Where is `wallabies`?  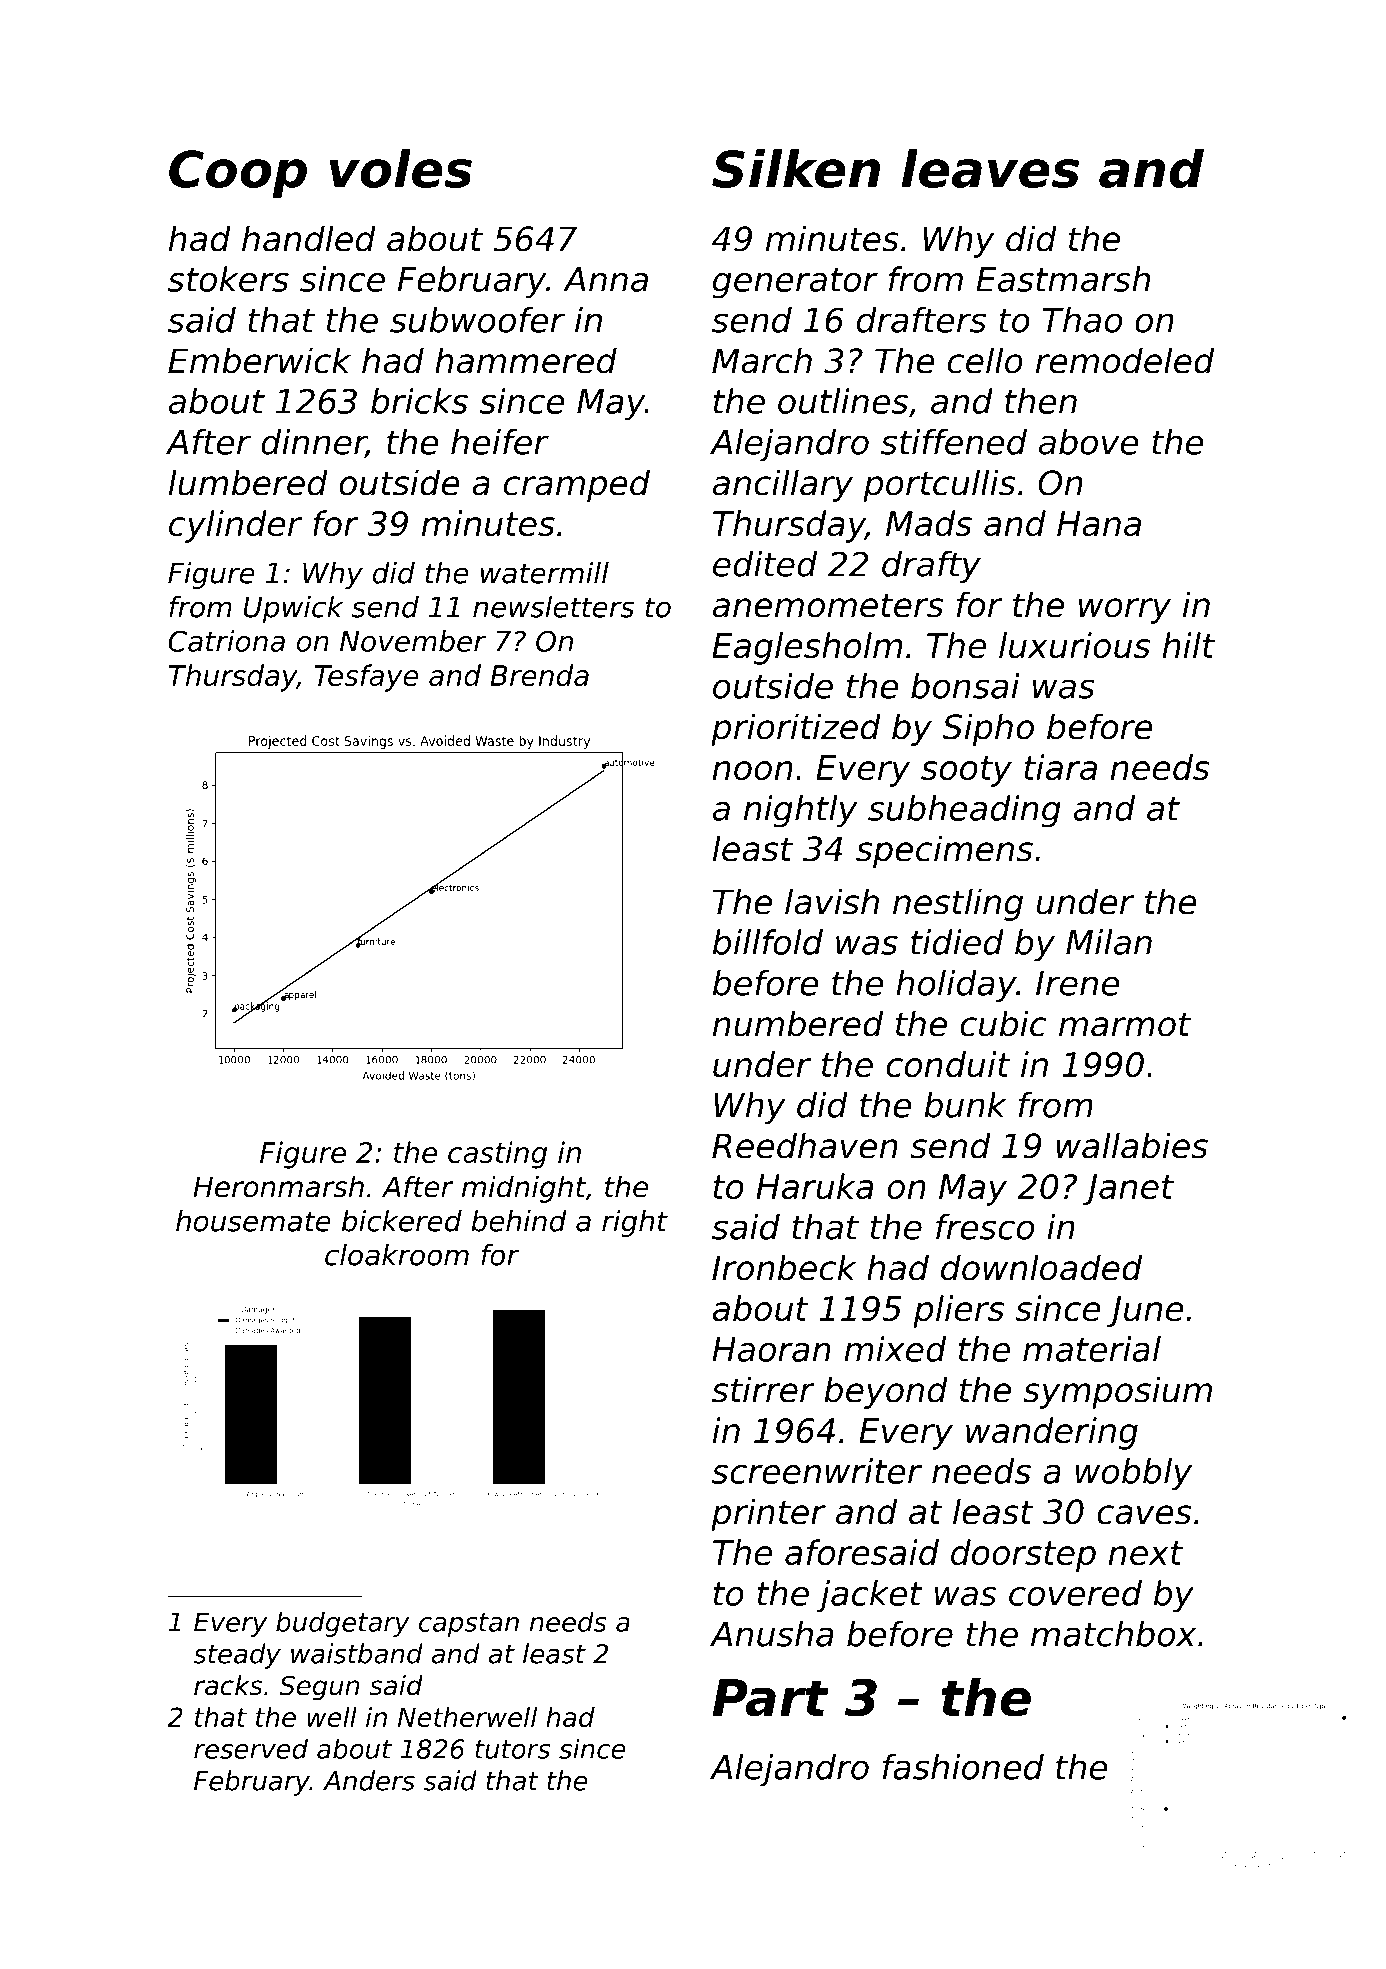 wallabies is located at coordinates (1132, 1145).
